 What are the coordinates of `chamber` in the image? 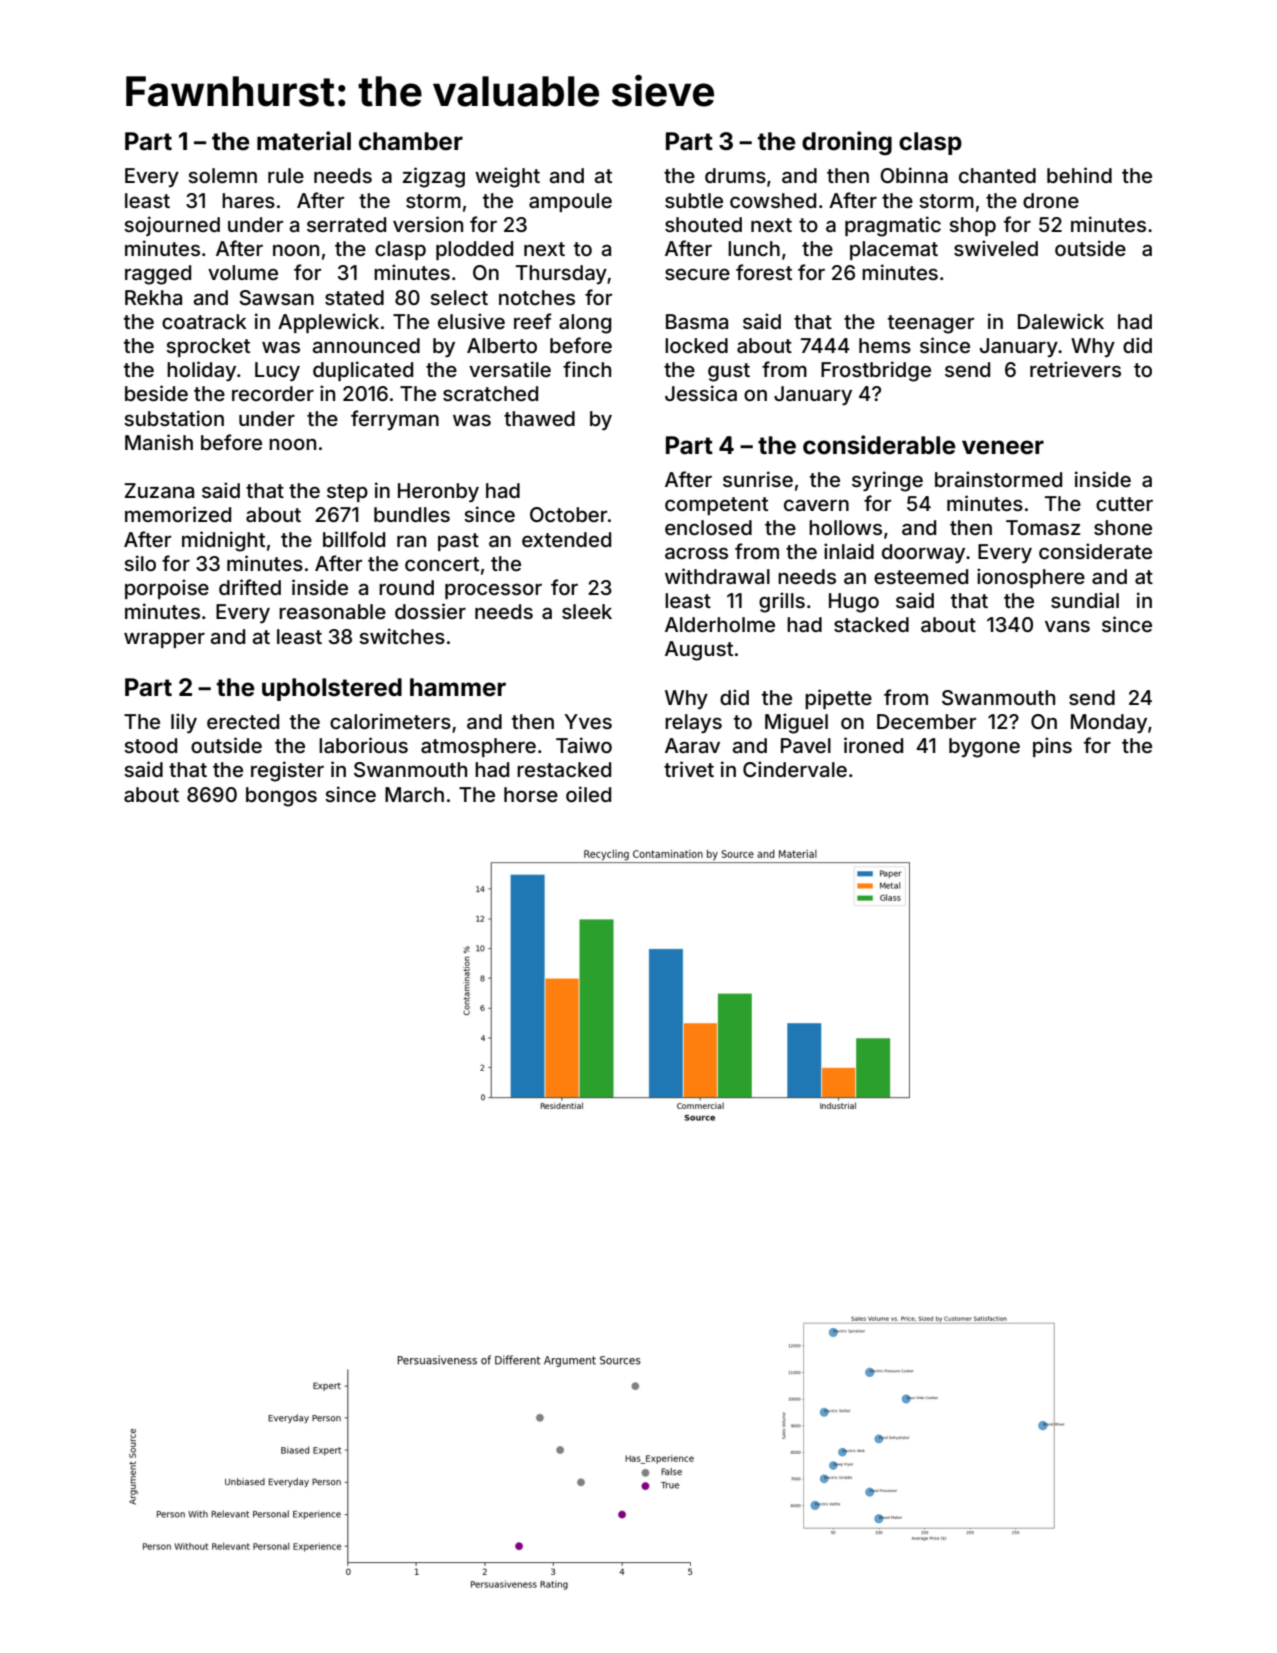 It's located at (411, 141).
